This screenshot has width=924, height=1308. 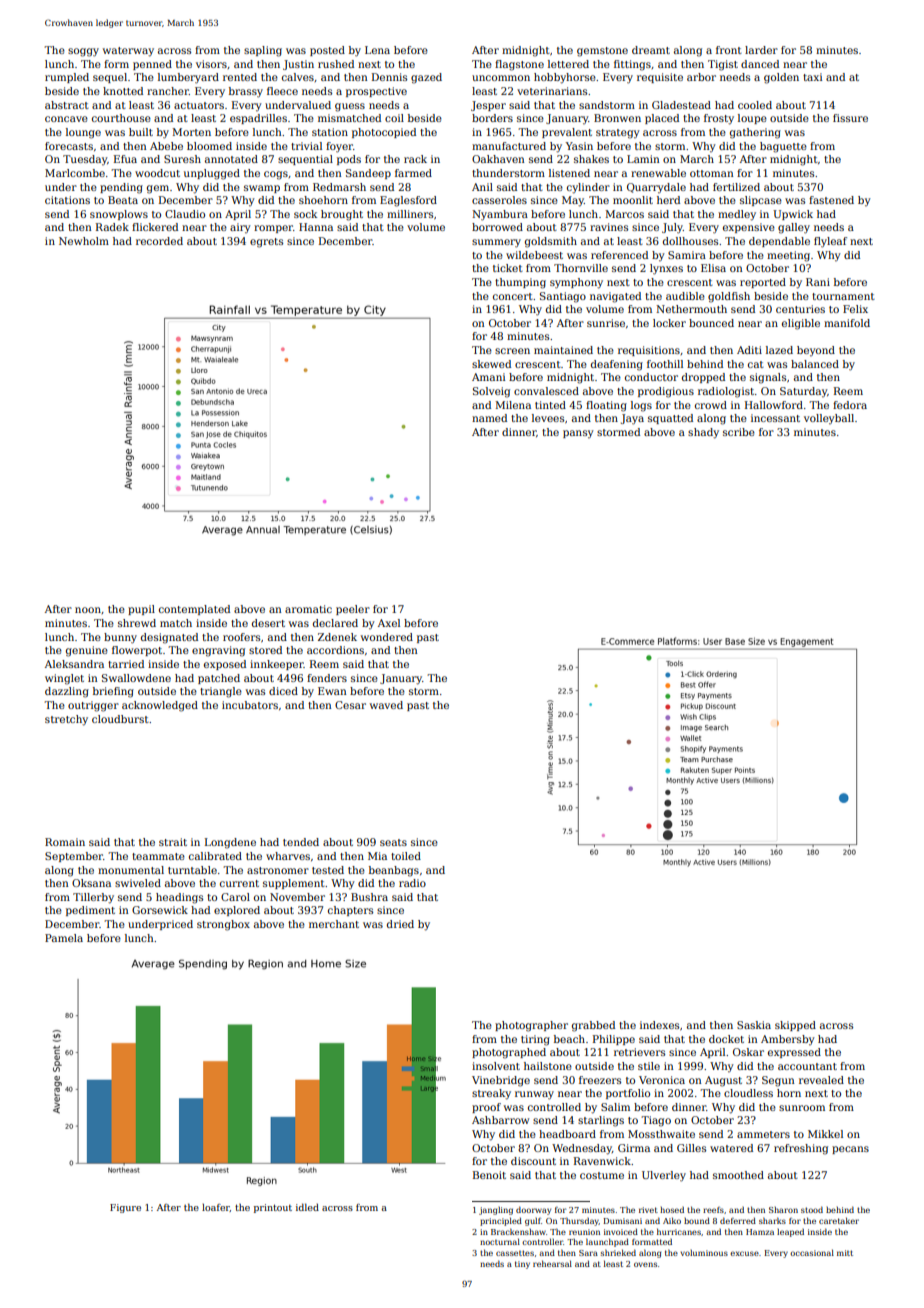 What do you see at coordinates (83, 52) in the screenshot?
I see `soggy` at bounding box center [83, 52].
